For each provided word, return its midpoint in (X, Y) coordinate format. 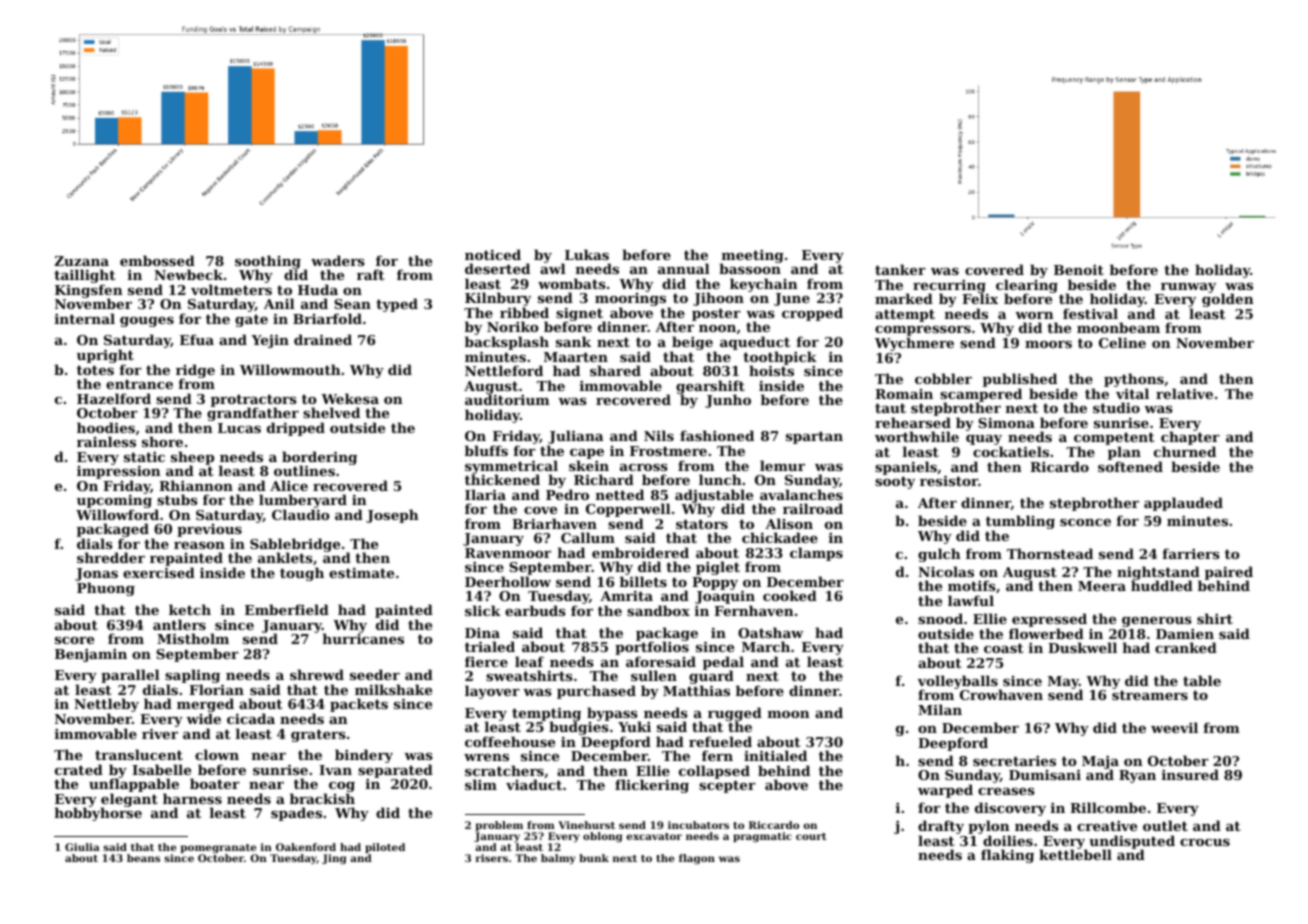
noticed (493, 254)
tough (302, 574)
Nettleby (106, 706)
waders (338, 260)
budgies (579, 728)
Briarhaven (554, 523)
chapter (1190, 438)
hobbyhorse (98, 814)
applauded (1183, 504)
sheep (192, 458)
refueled (720, 741)
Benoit (1079, 270)
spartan (814, 438)
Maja (1100, 762)
